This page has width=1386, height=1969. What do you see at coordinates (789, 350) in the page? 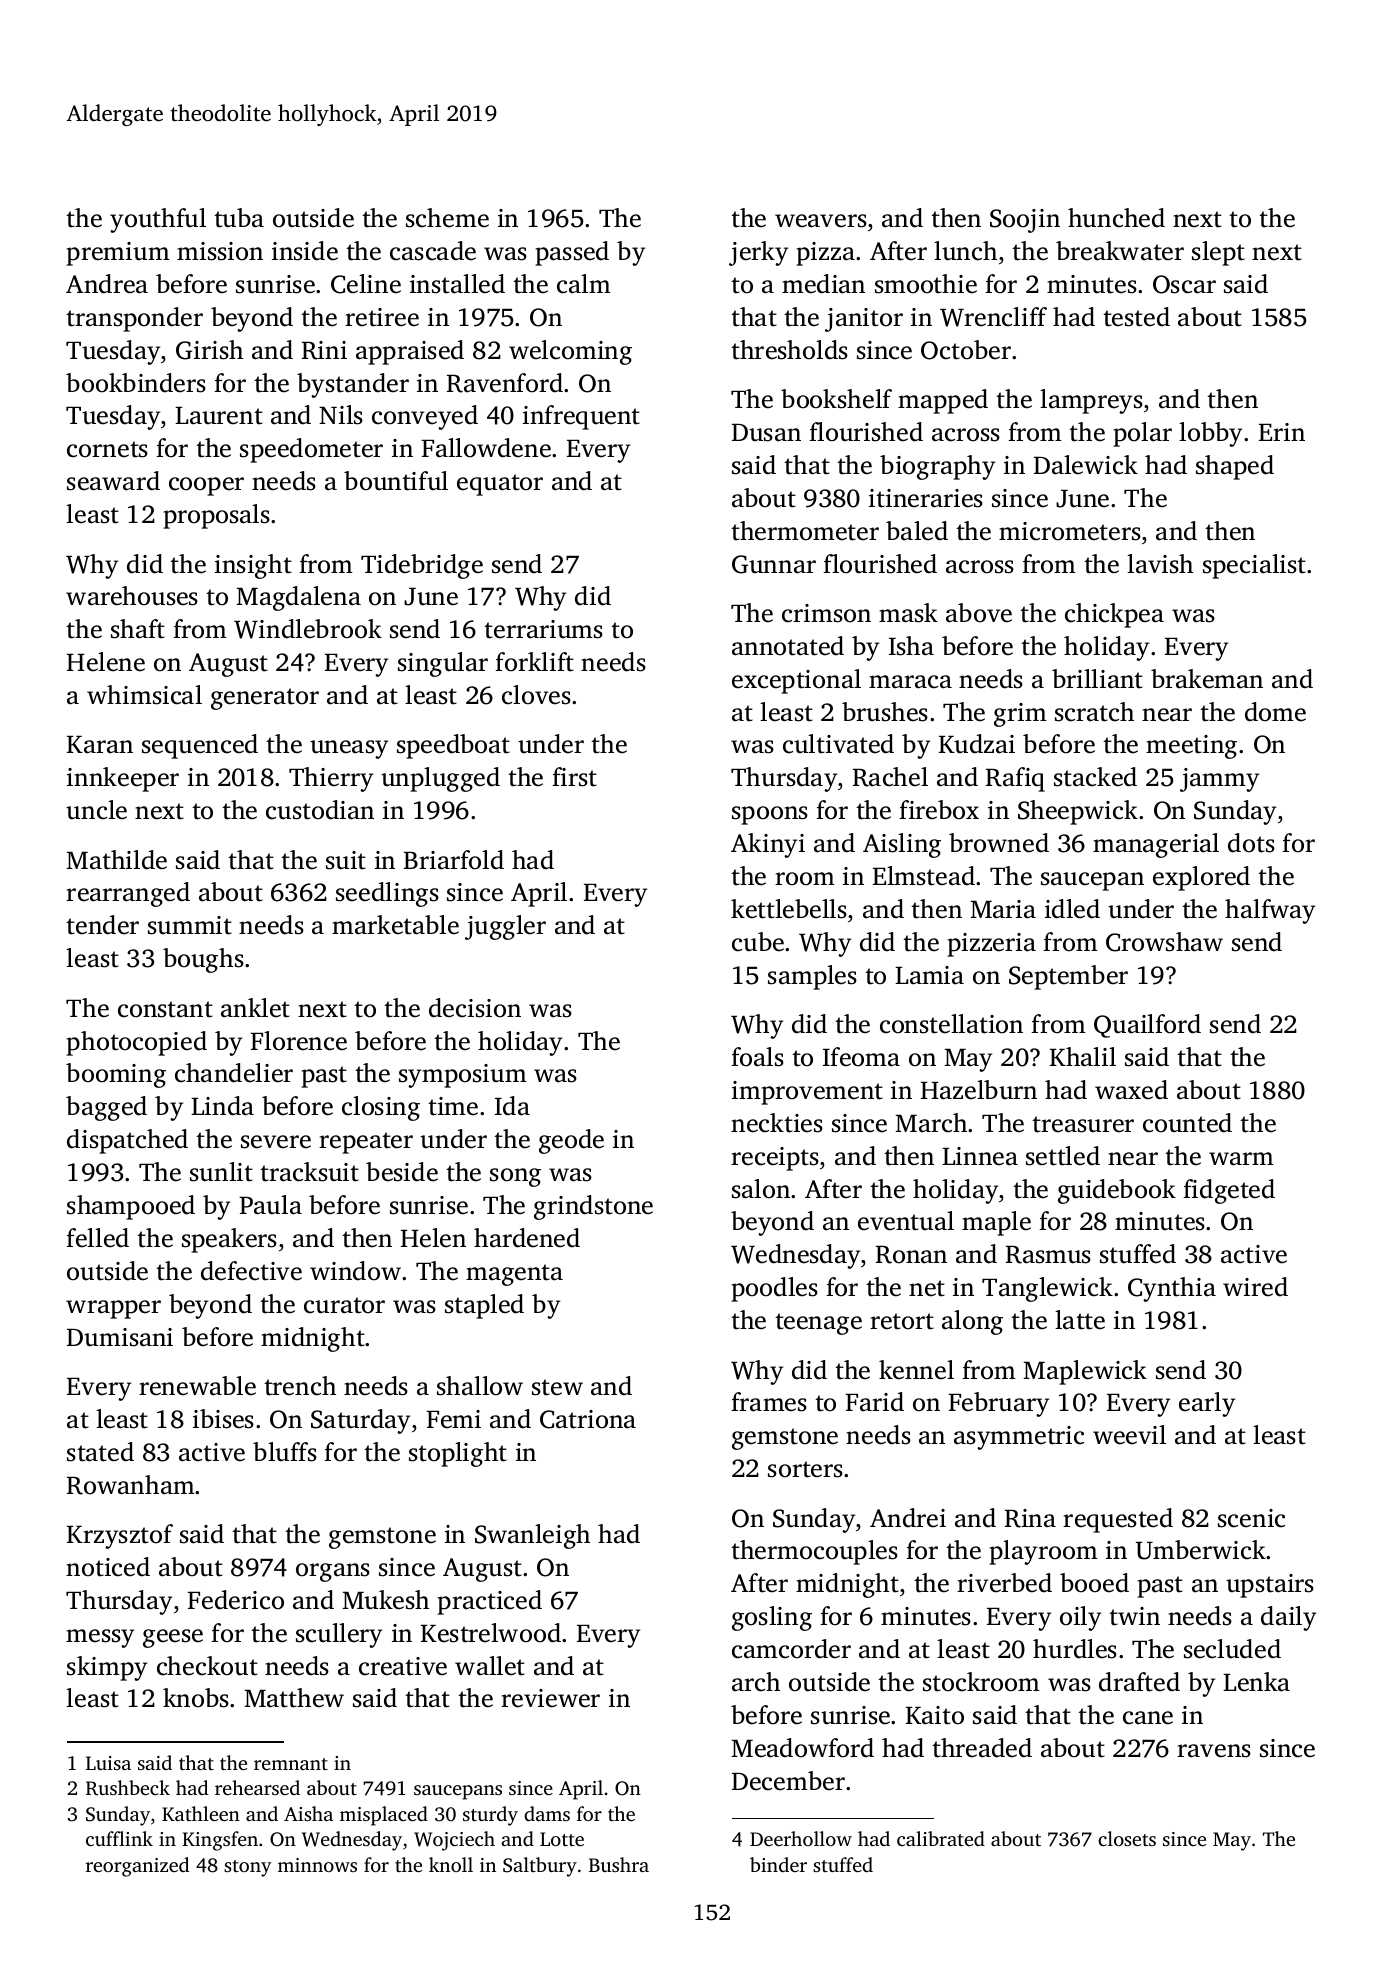
I see `thresholds` at bounding box center [789, 350].
